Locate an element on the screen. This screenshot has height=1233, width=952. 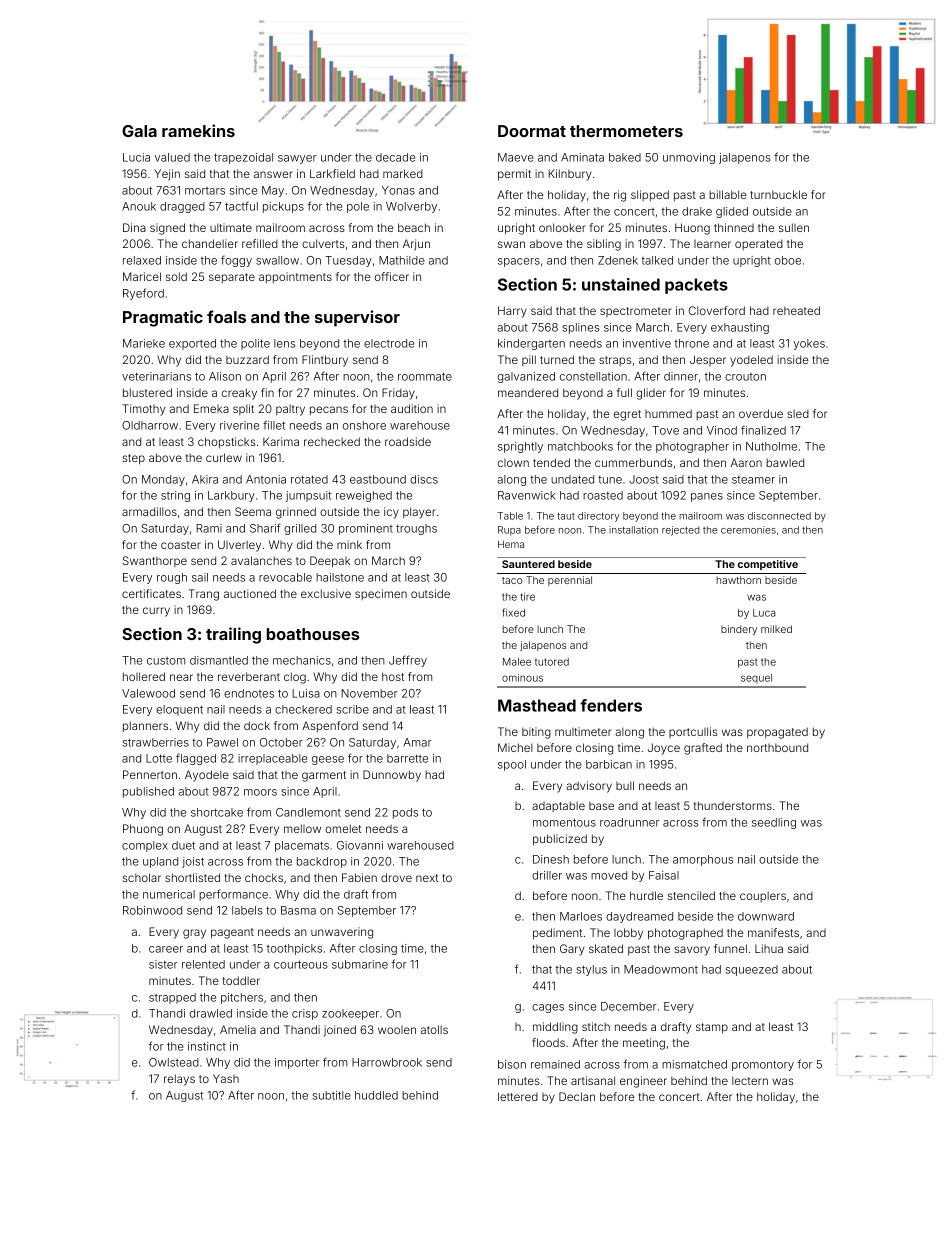
portcullis is located at coordinates (693, 732).
